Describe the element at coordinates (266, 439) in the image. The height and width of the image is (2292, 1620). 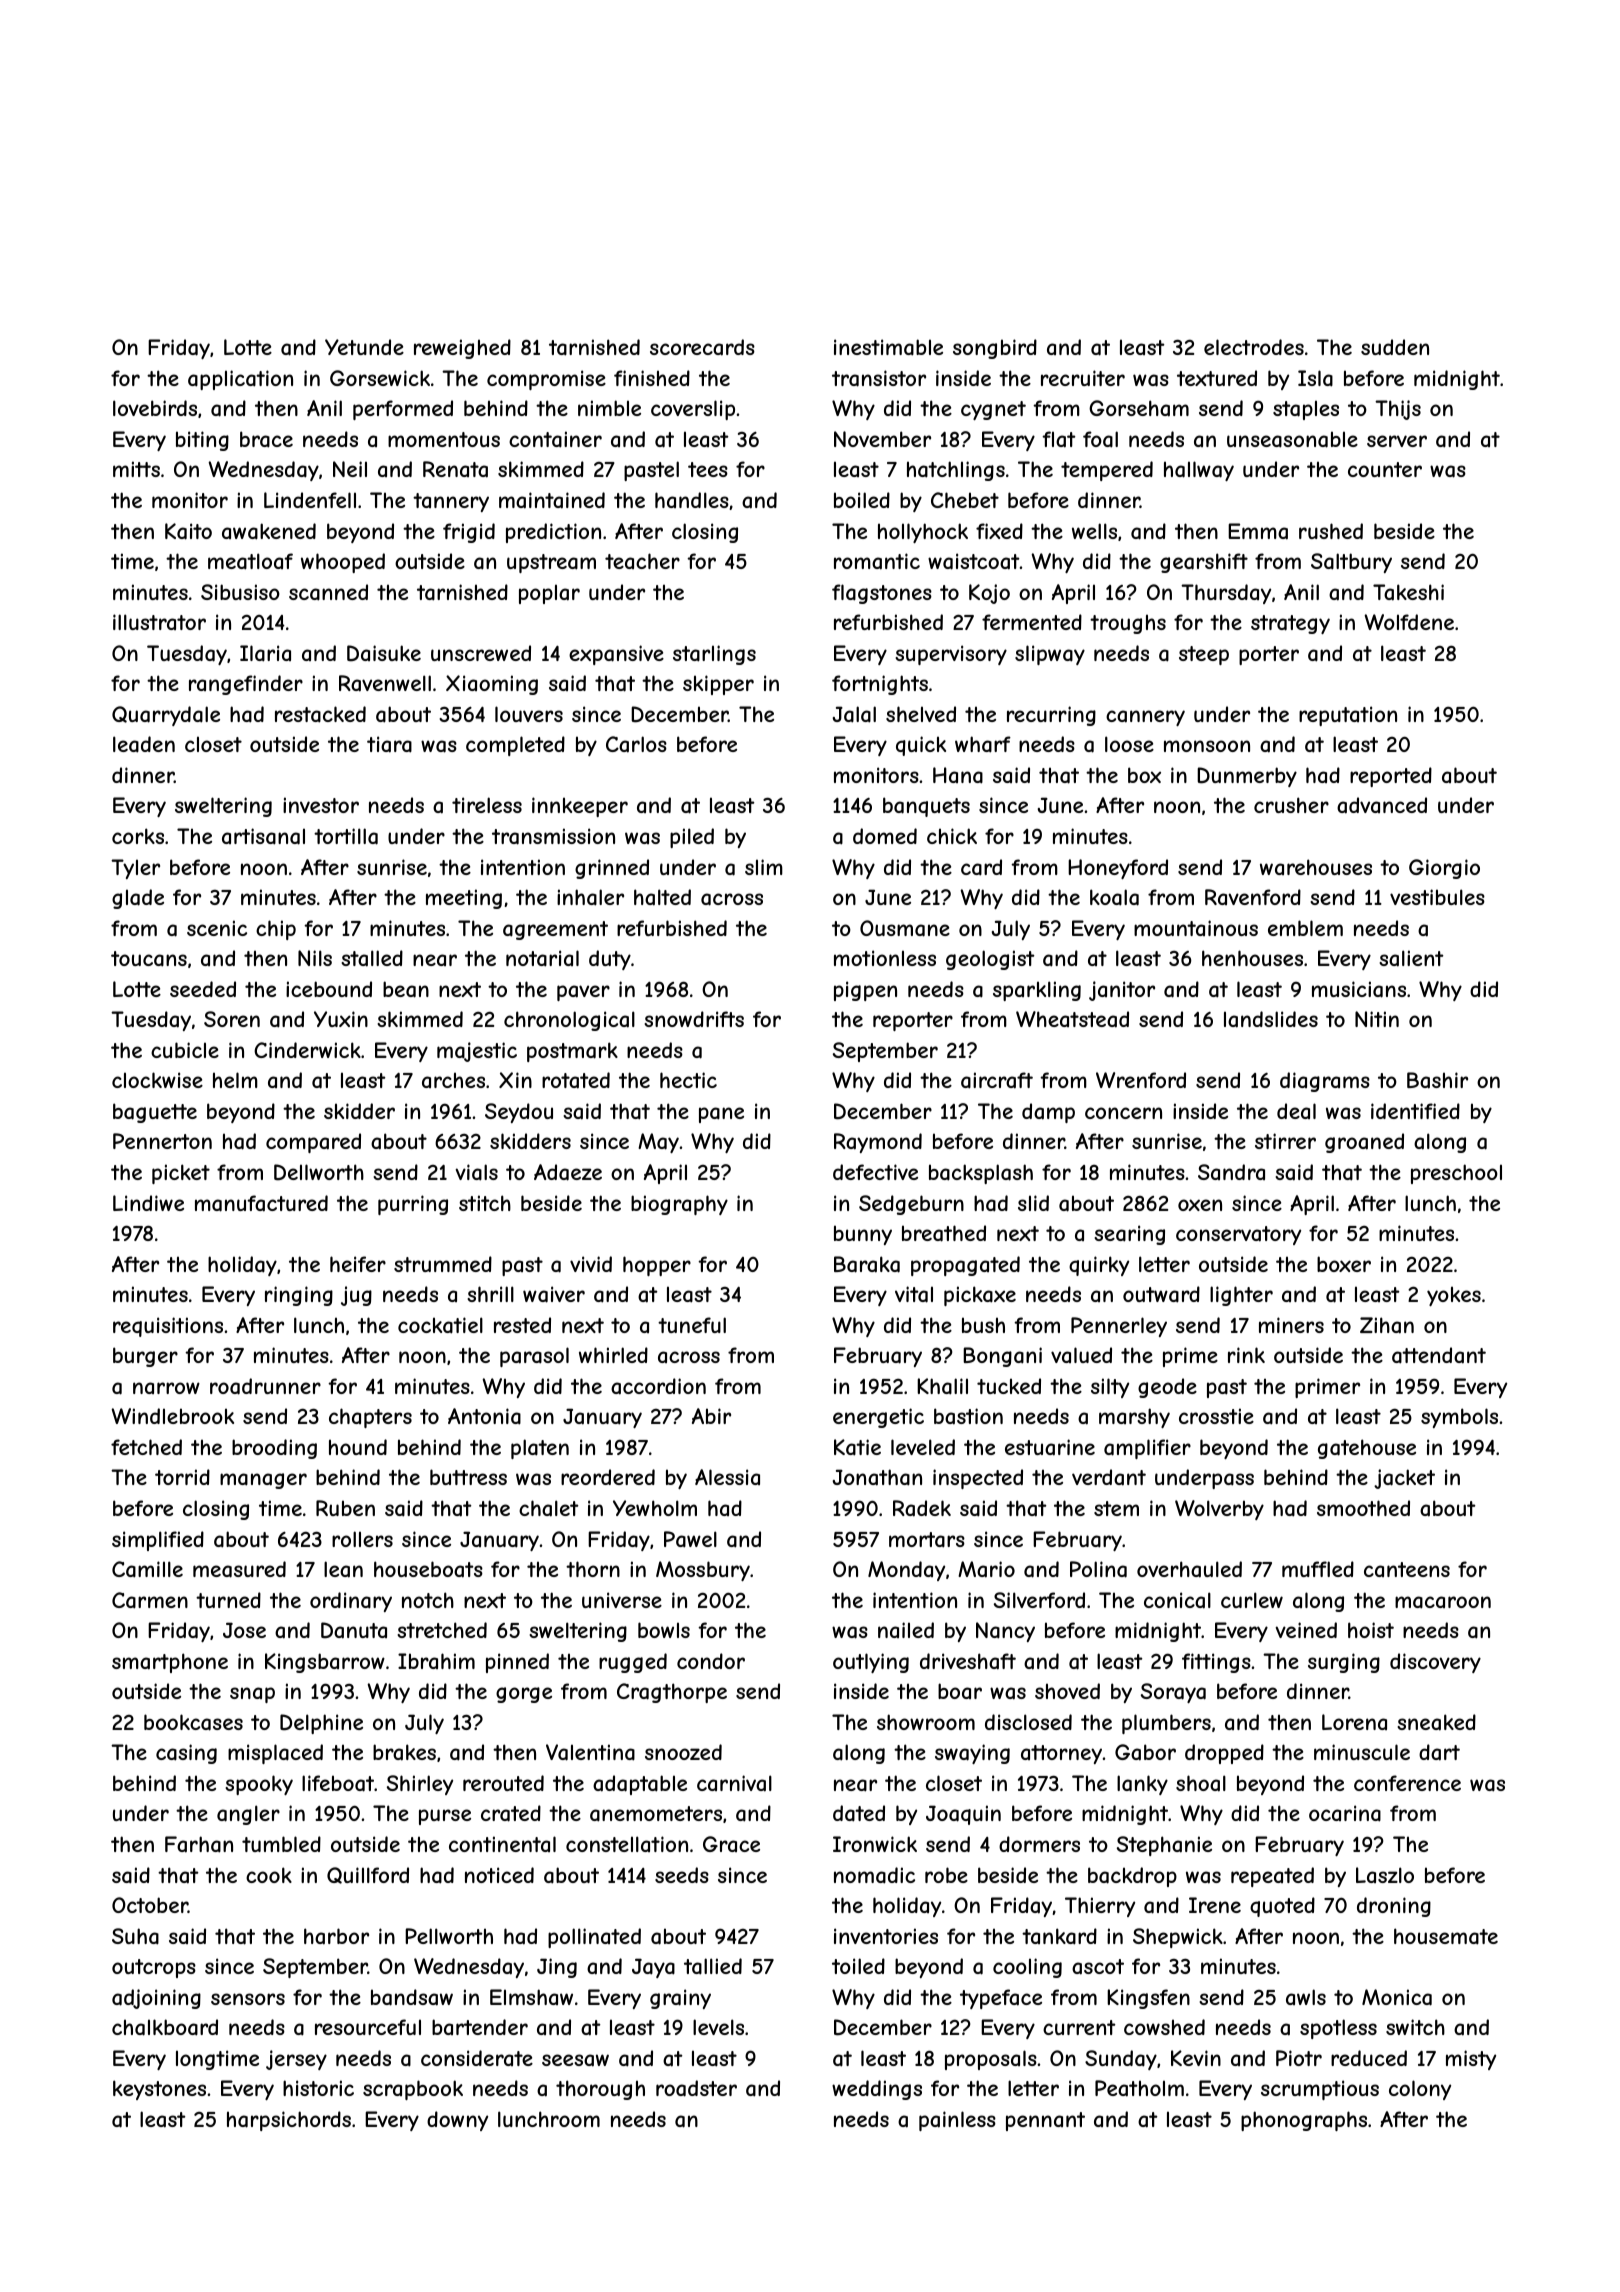
I see `brace` at that location.
